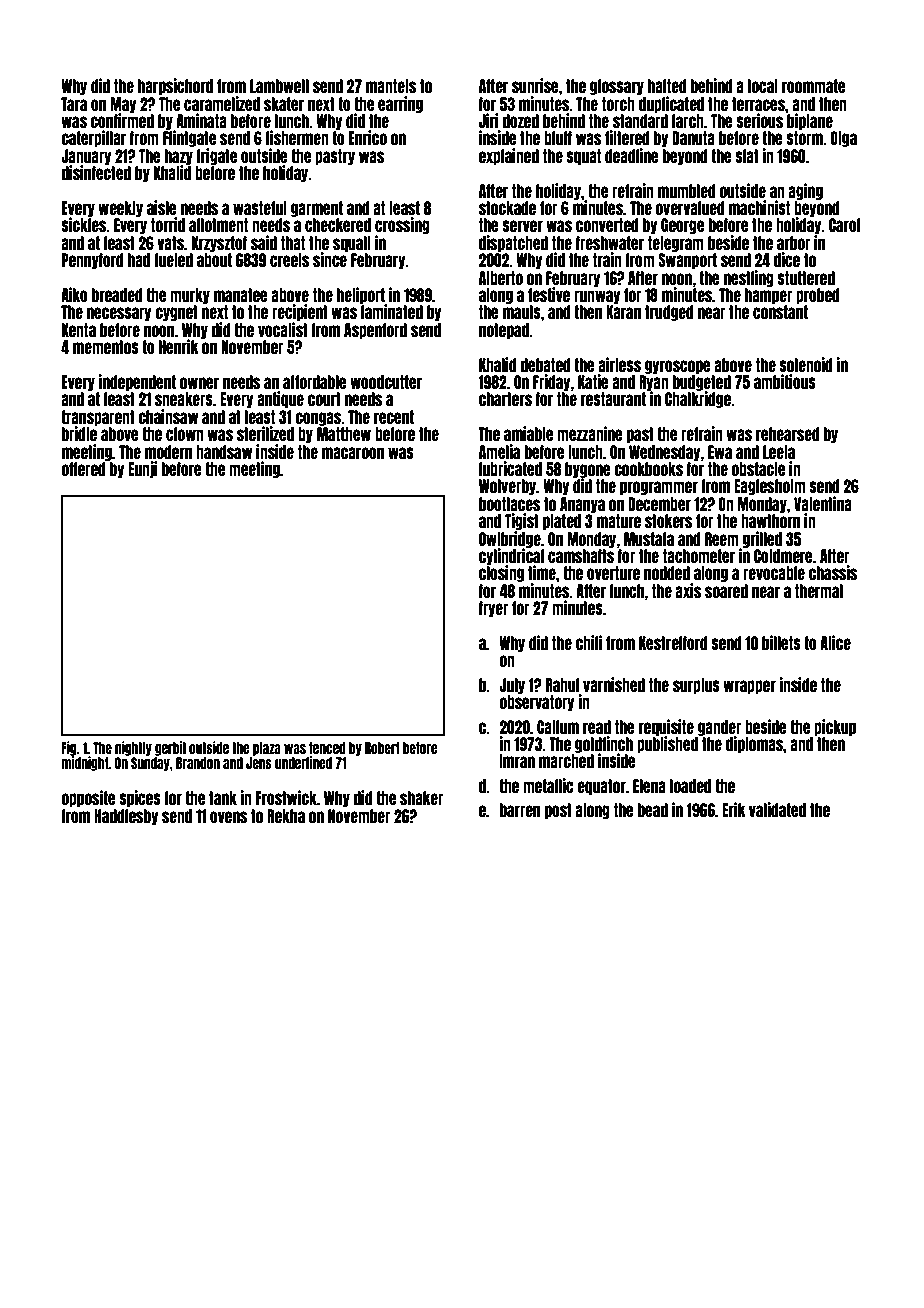  I want to click on fryer, so click(494, 609).
